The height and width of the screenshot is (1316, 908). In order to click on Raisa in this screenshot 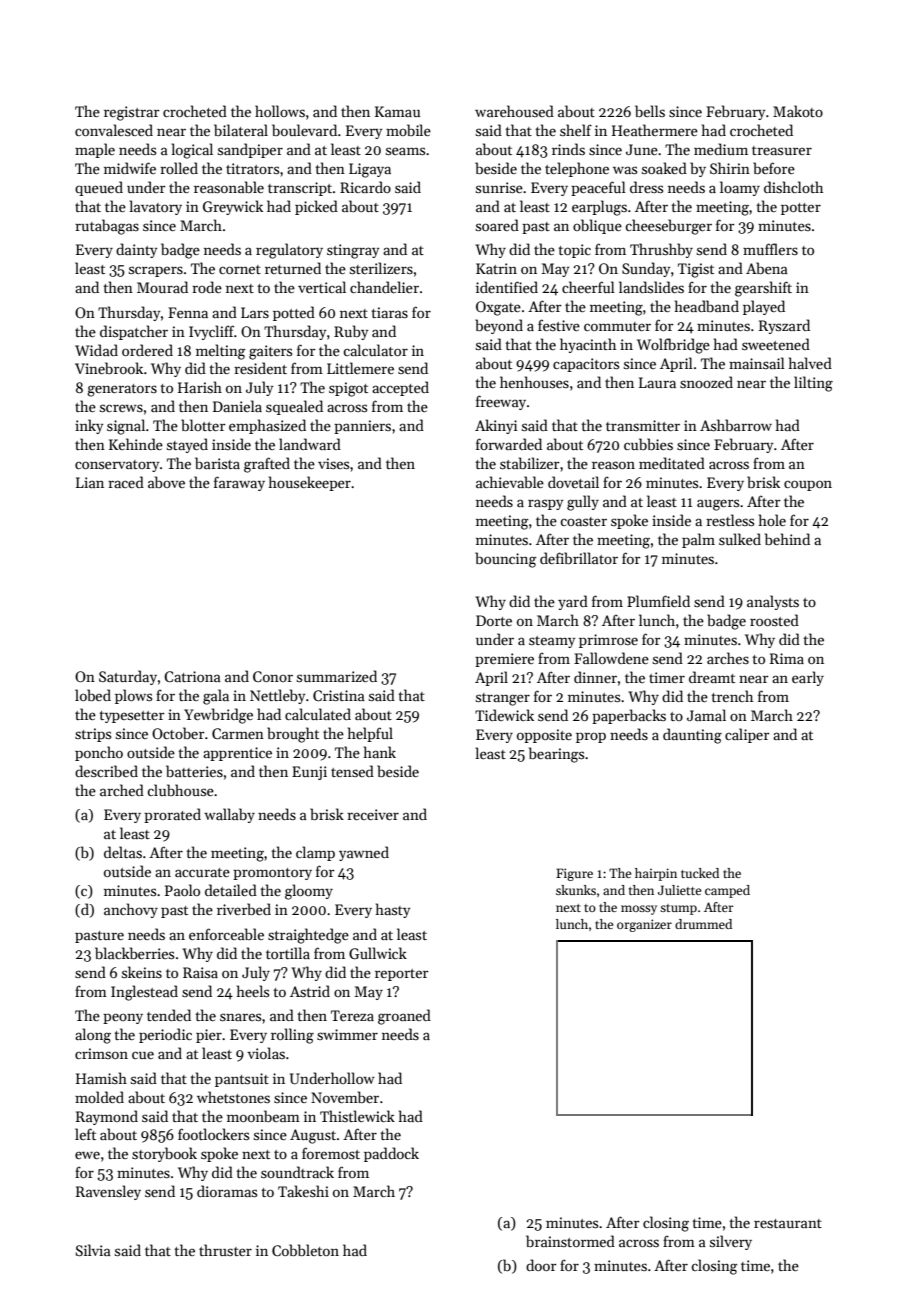, I will do `click(200, 972)`.
